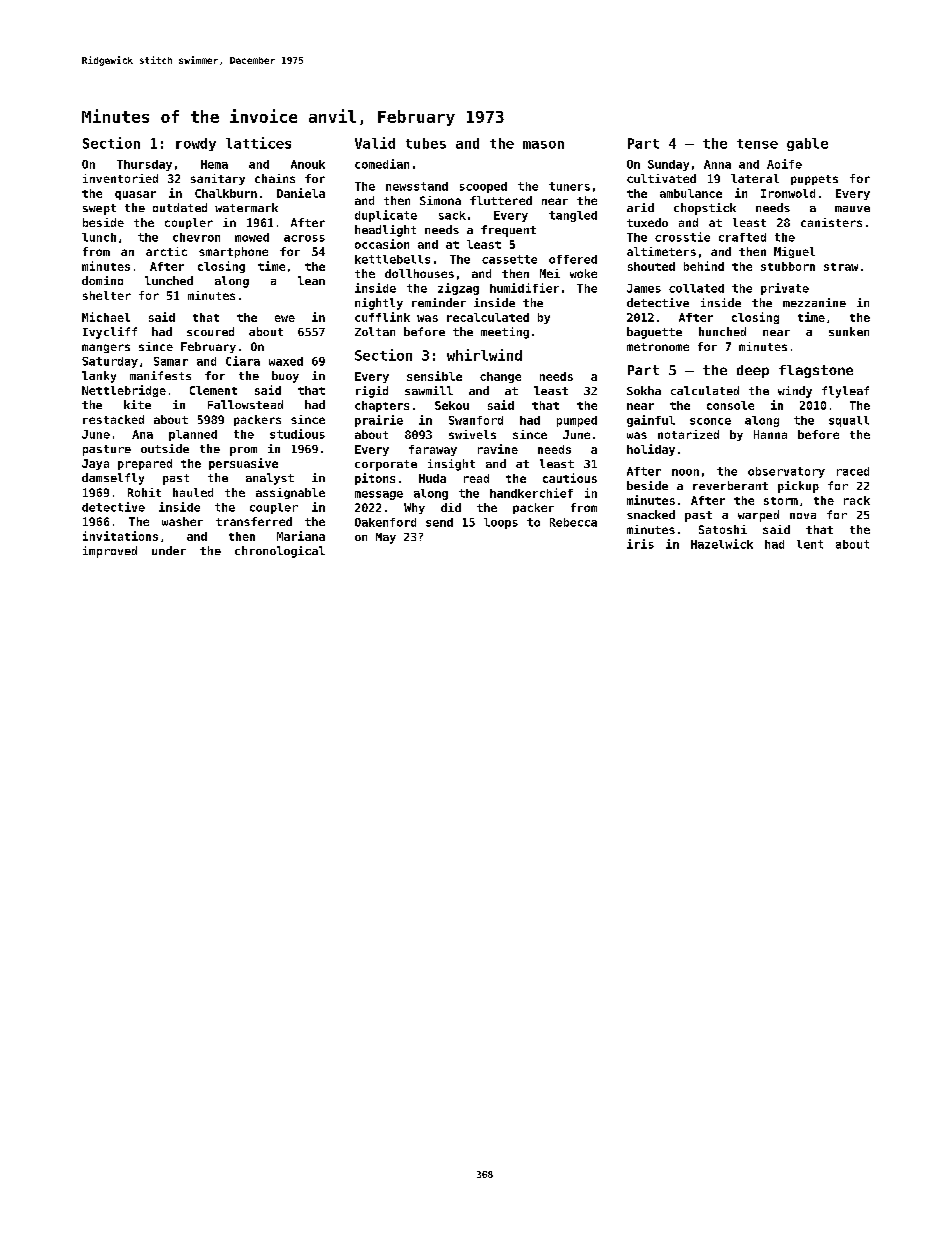 This image has width=952, height=1233. I want to click on pumped, so click(577, 421).
